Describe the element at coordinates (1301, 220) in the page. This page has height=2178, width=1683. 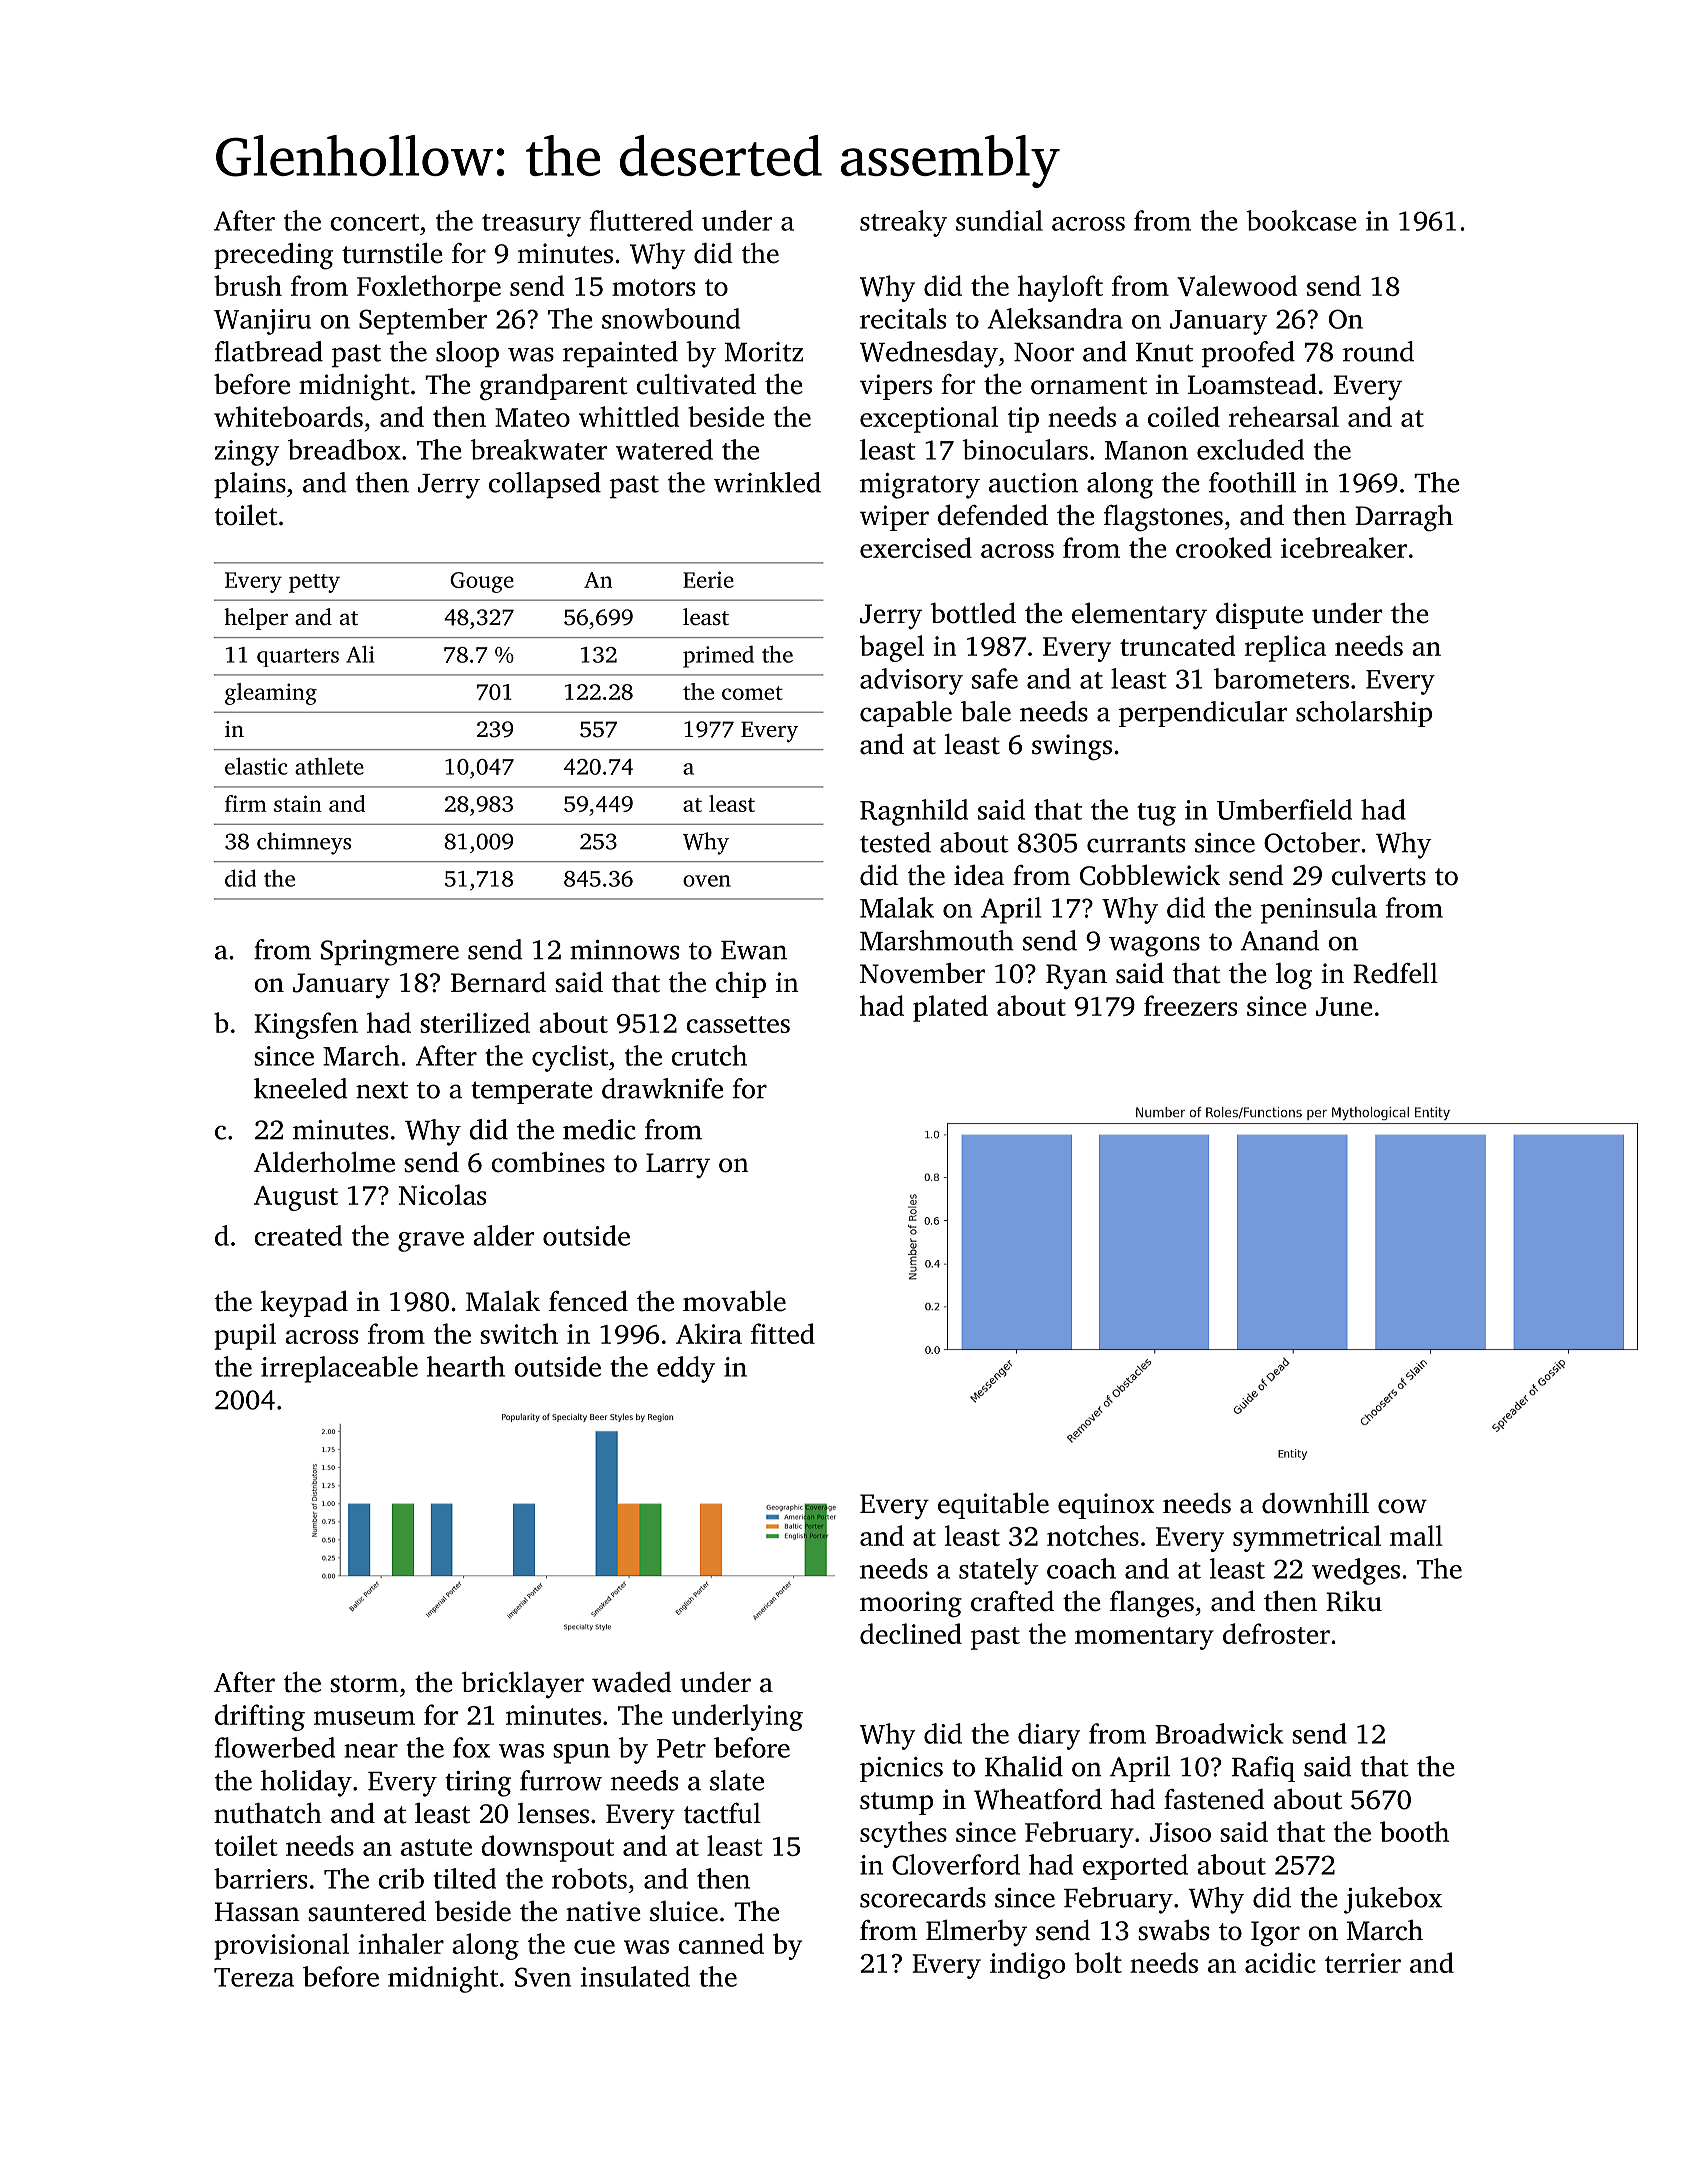
I see `bookcase` at that location.
